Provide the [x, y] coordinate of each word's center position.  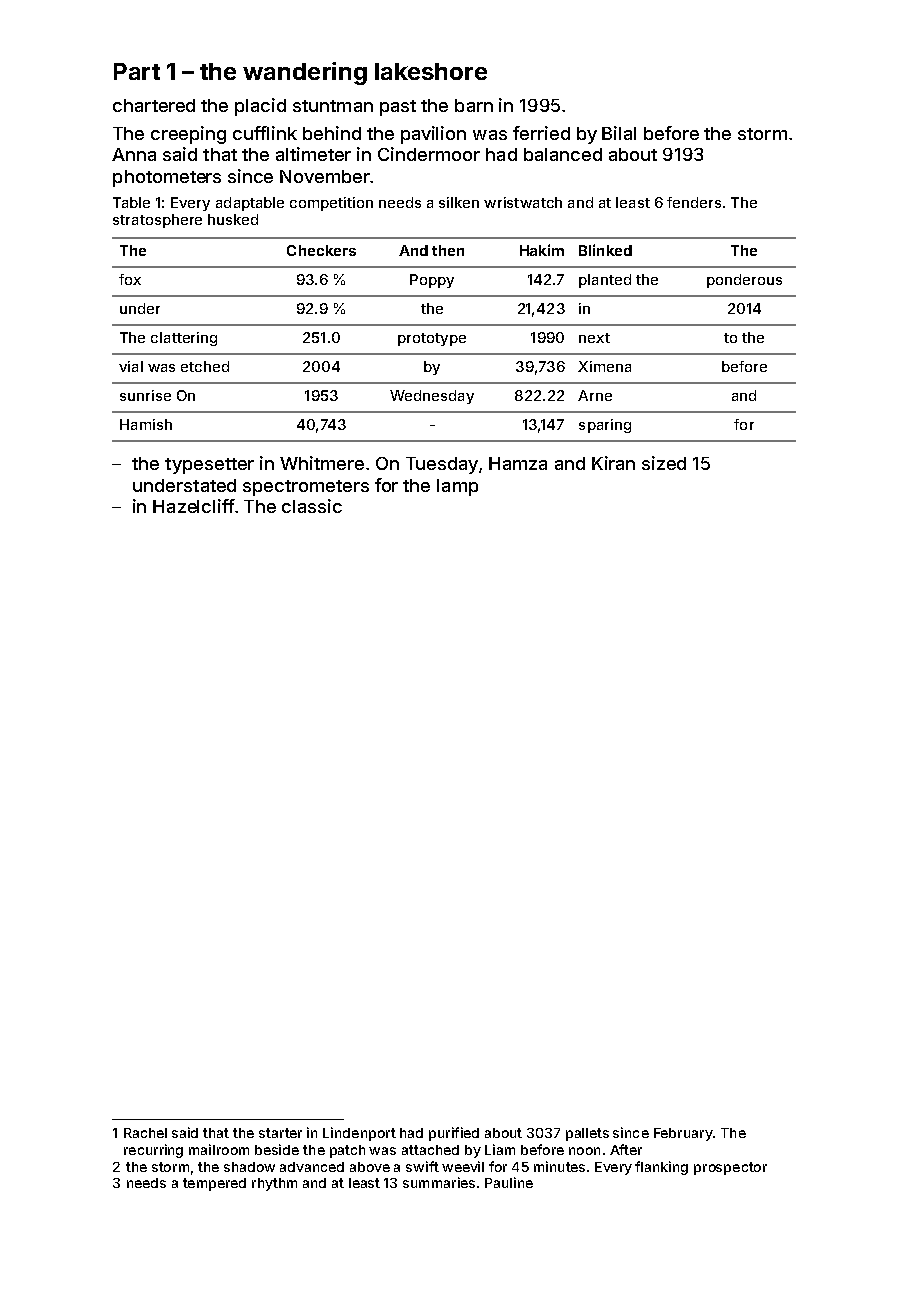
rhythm [274, 1184]
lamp [457, 487]
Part [137, 71]
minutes [559, 1166]
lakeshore [431, 71]
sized [664, 463]
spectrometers [306, 488]
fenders [694, 202]
